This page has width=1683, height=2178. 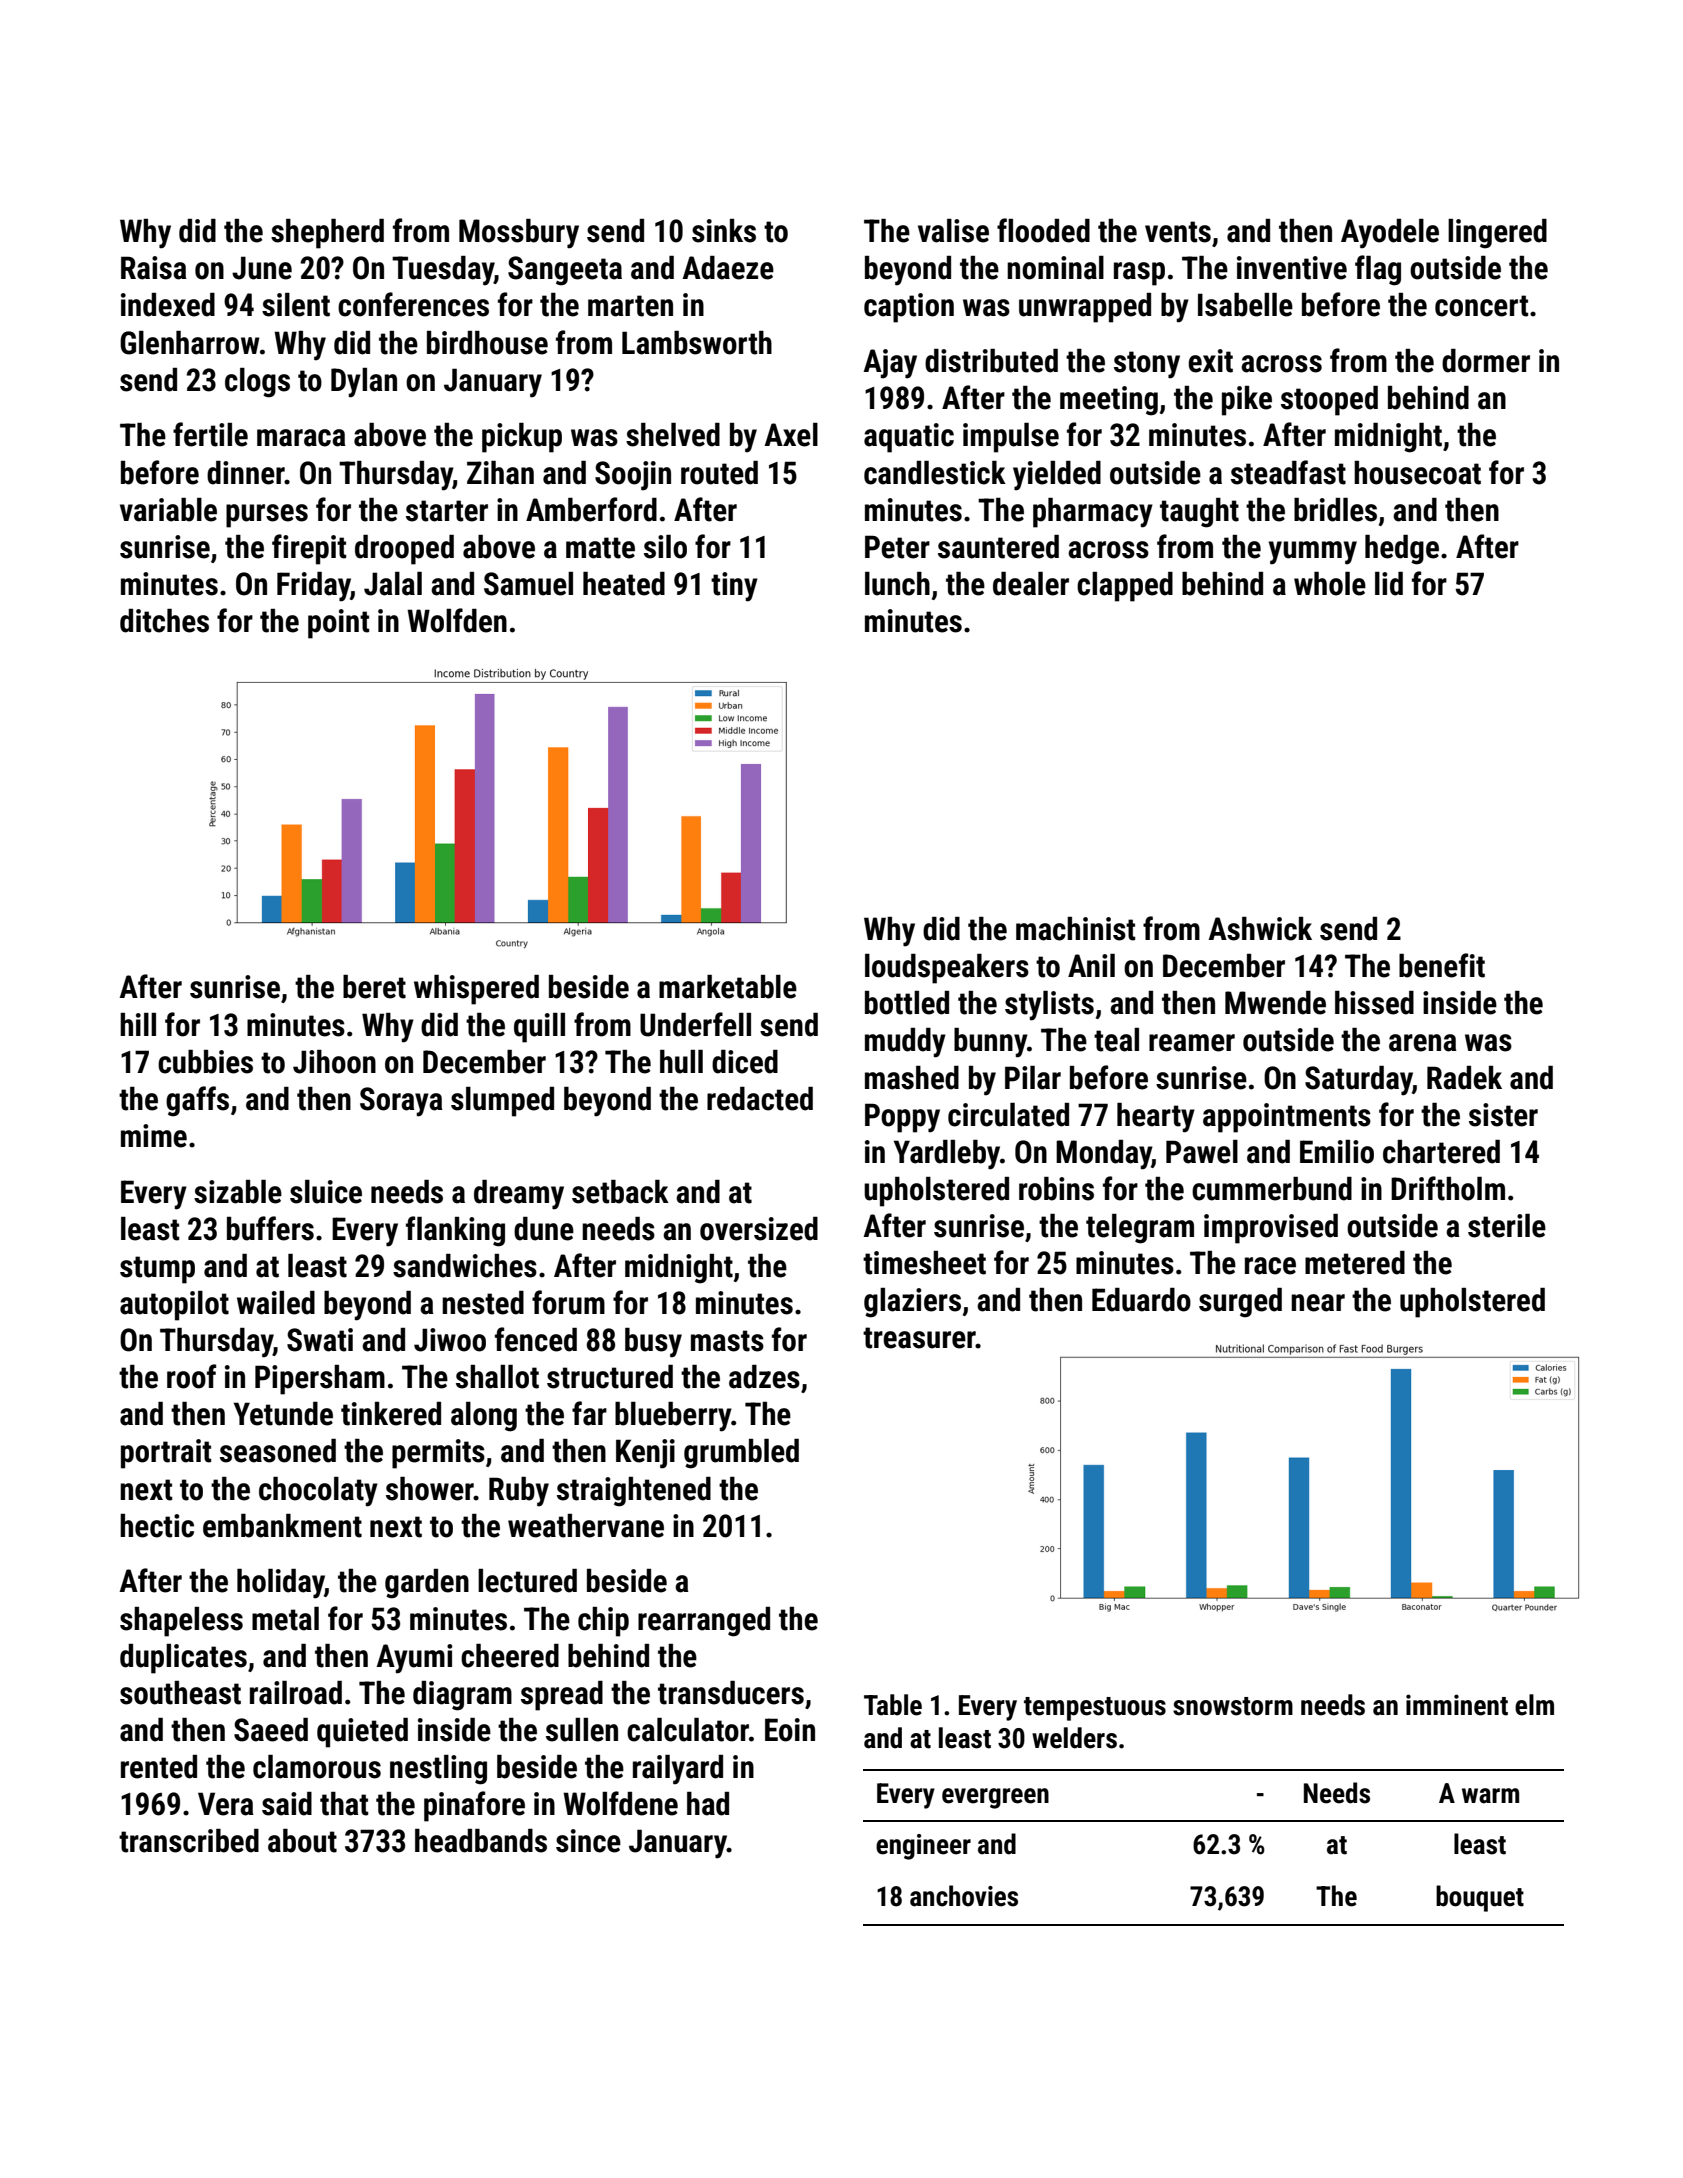 I want to click on Mossbury, so click(x=519, y=234).
